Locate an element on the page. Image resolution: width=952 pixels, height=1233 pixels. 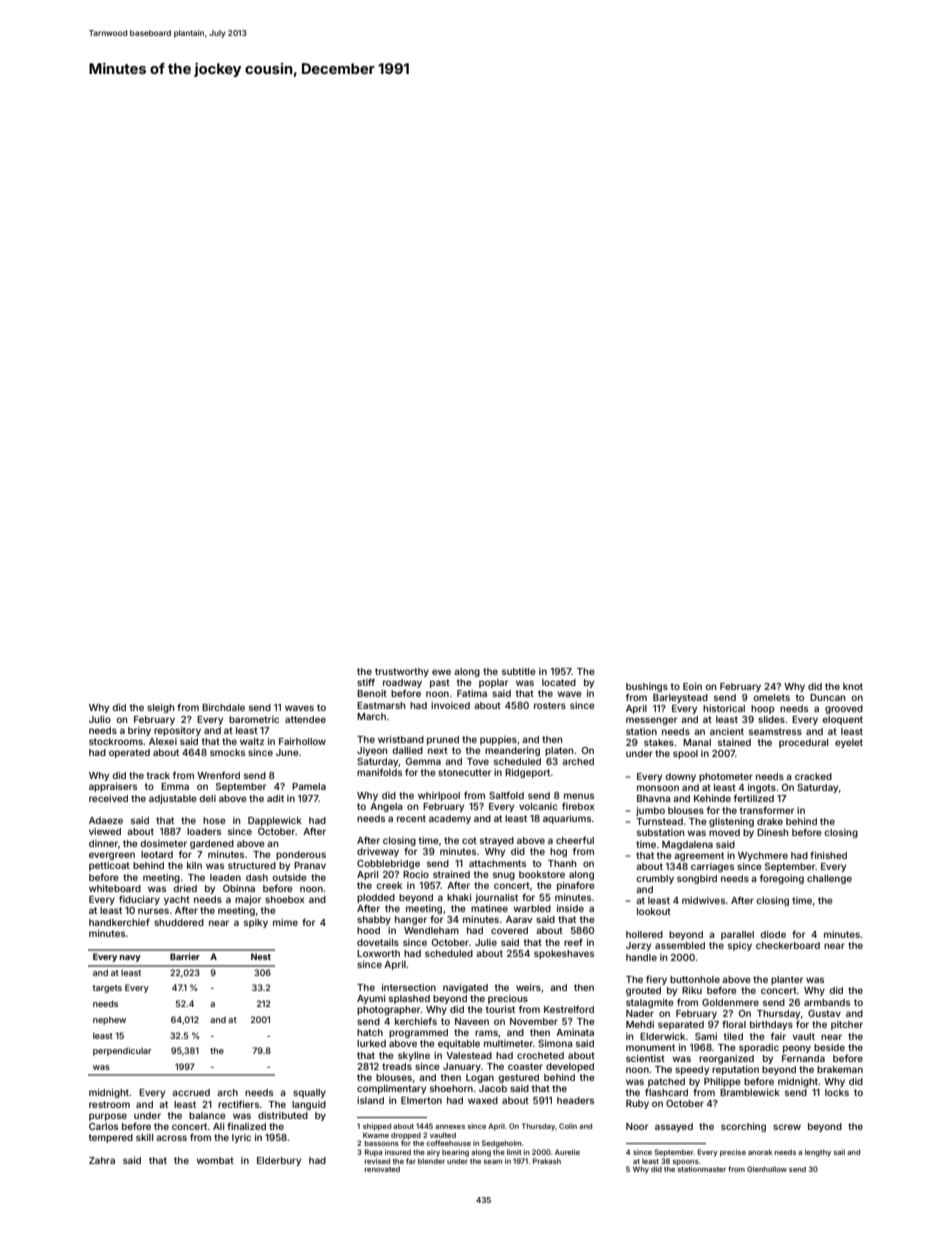
Wendleham is located at coordinates (431, 930).
